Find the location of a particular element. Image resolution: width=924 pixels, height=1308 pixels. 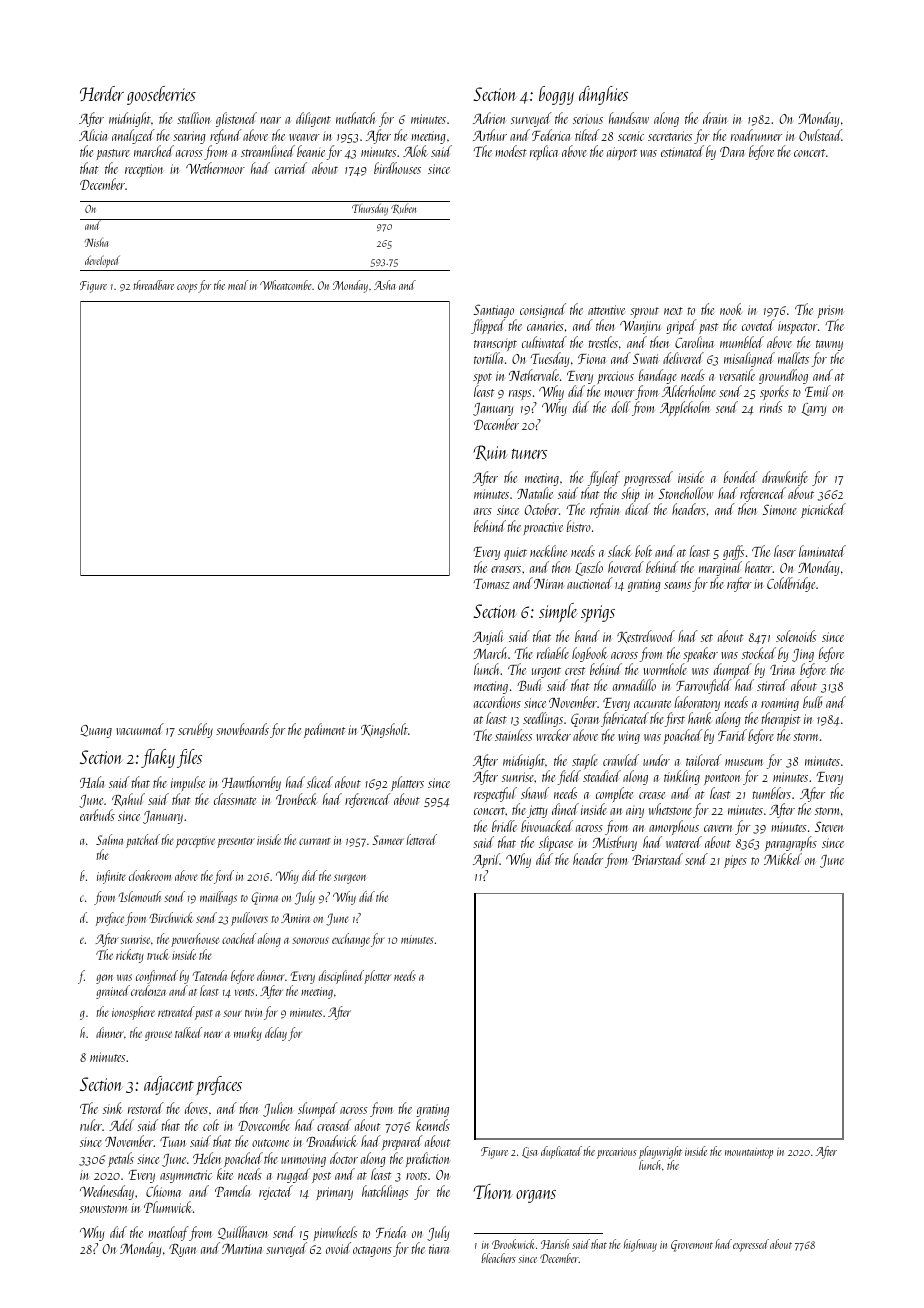

mountaintop is located at coordinates (749, 1153).
